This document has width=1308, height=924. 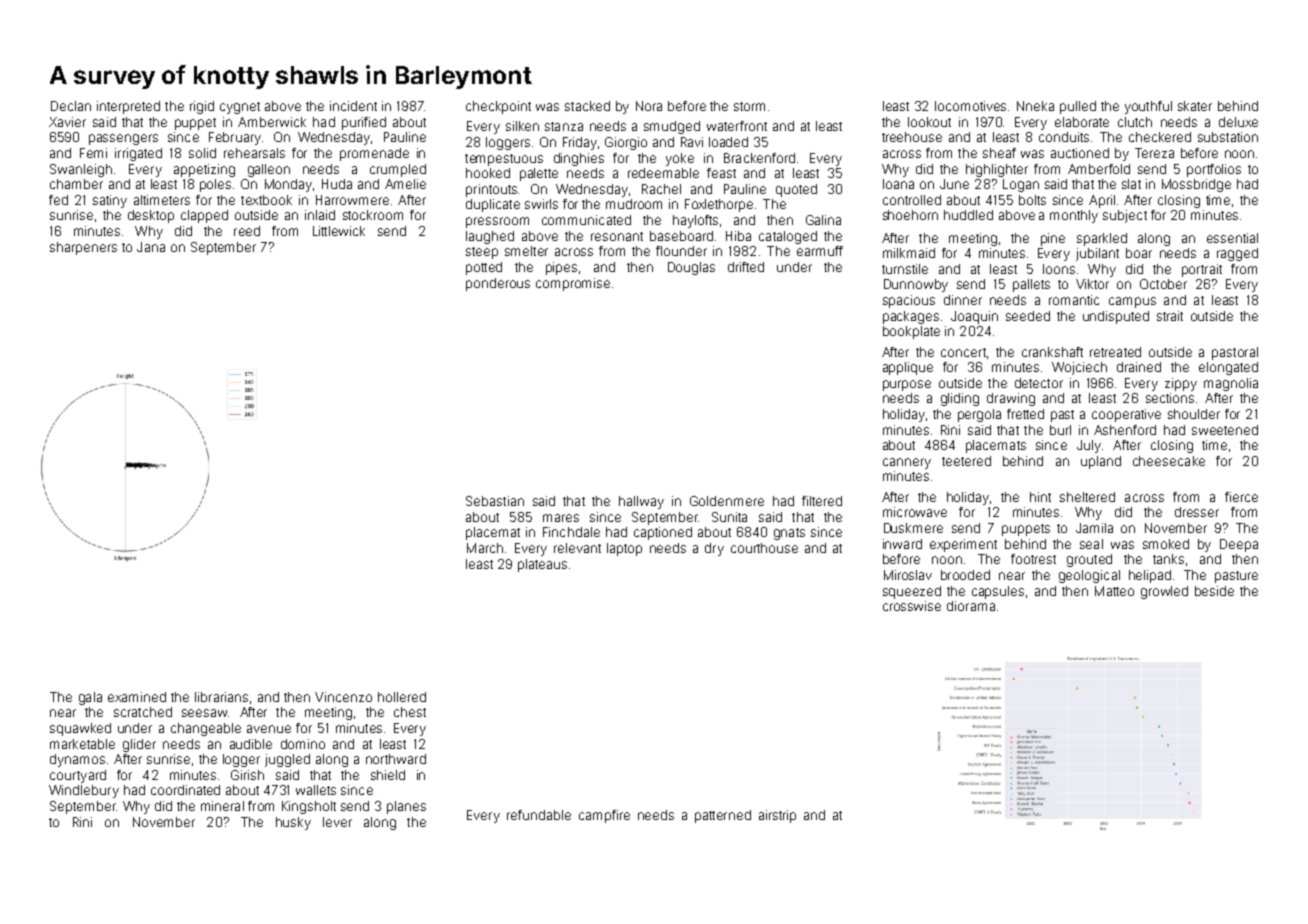 What do you see at coordinates (963, 352) in the document?
I see `concert` at bounding box center [963, 352].
